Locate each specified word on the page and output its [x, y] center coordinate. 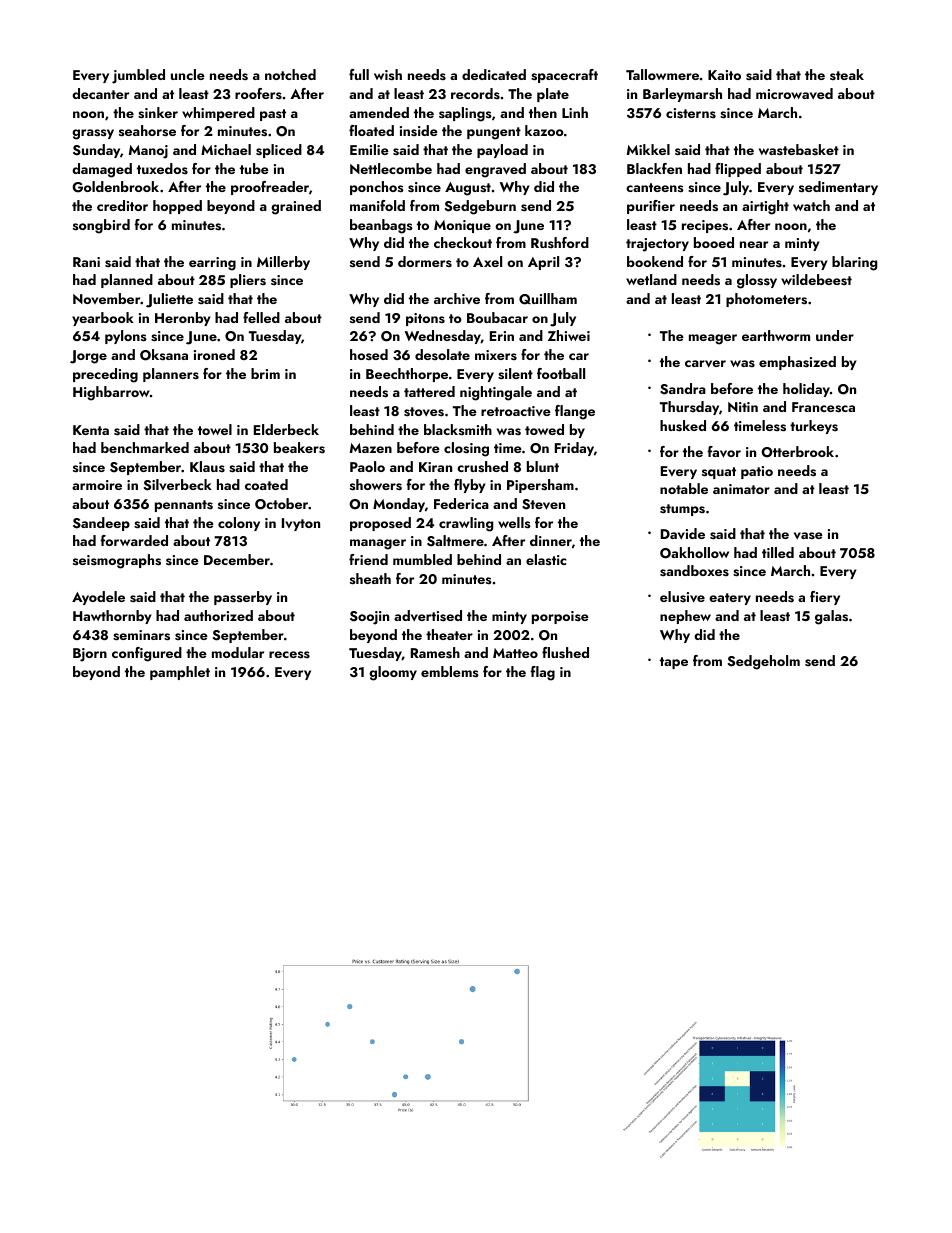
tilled [778, 552]
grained [296, 207]
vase [808, 535]
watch [811, 205]
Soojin [369, 618]
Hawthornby [112, 617]
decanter [100, 93]
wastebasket [799, 150]
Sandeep [101, 524]
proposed [380, 524]
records [475, 93]
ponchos [377, 188]
